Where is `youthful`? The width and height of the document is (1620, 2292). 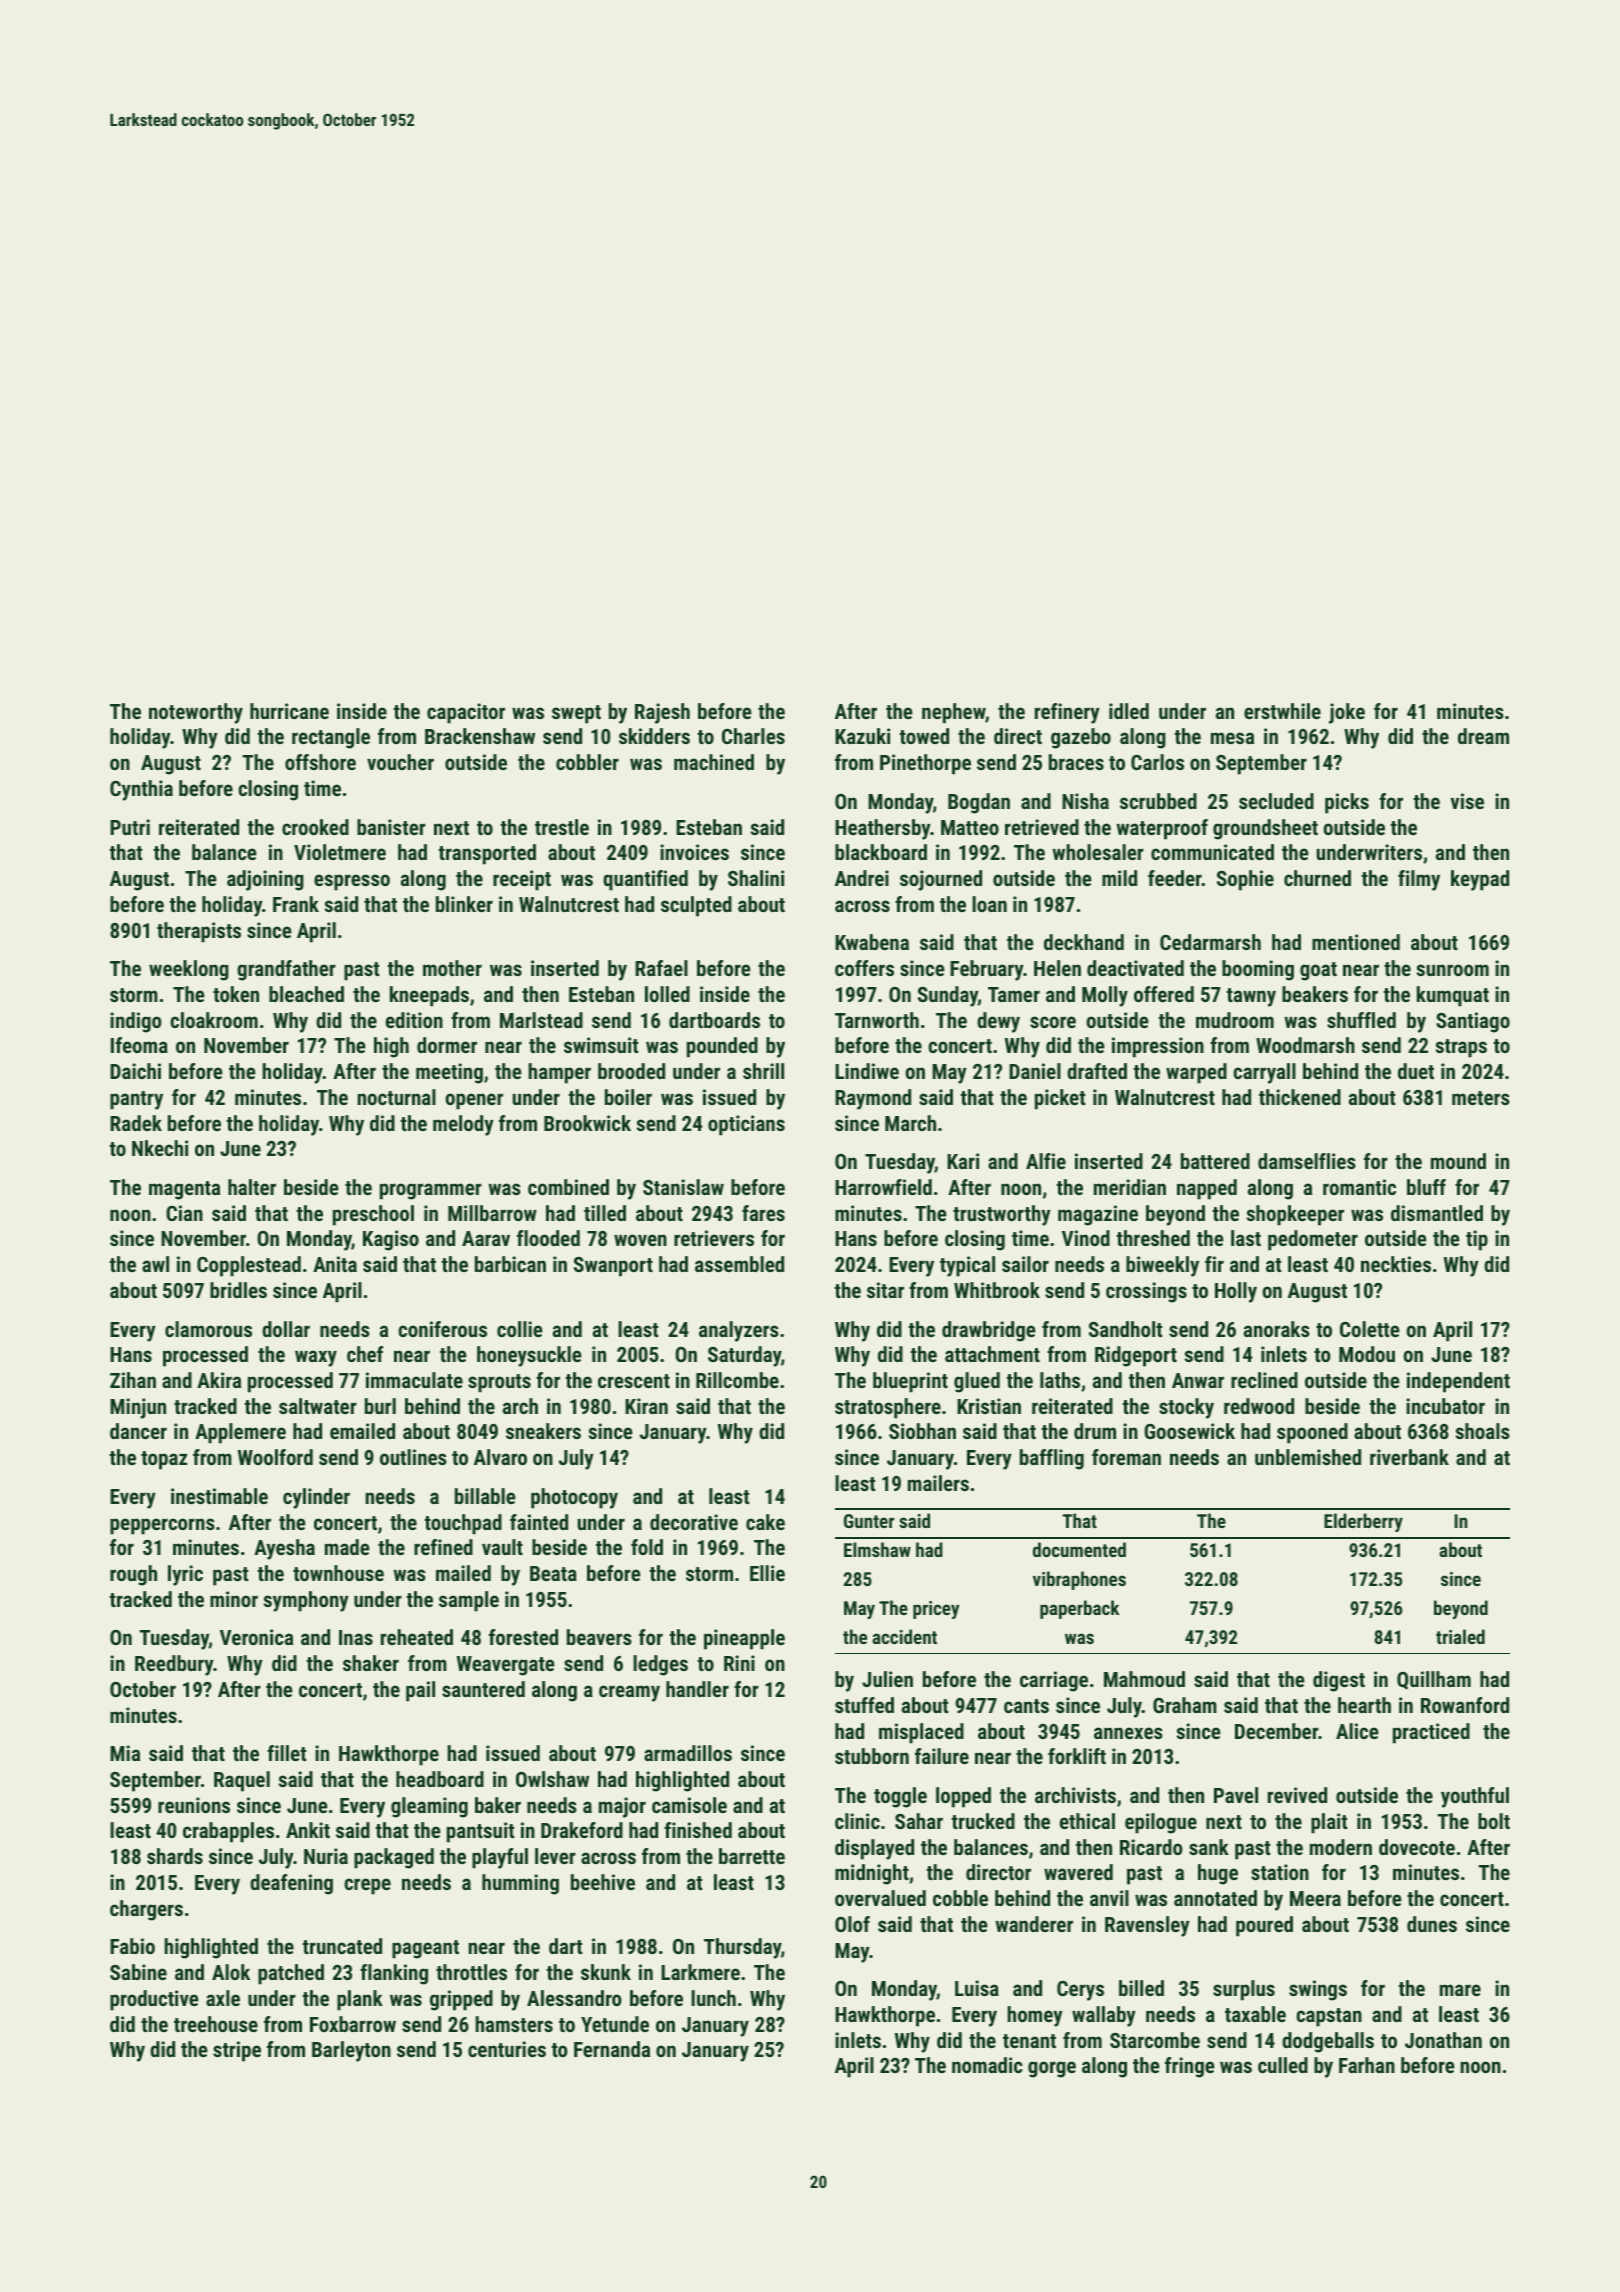
youthful is located at coordinates (1475, 1797).
